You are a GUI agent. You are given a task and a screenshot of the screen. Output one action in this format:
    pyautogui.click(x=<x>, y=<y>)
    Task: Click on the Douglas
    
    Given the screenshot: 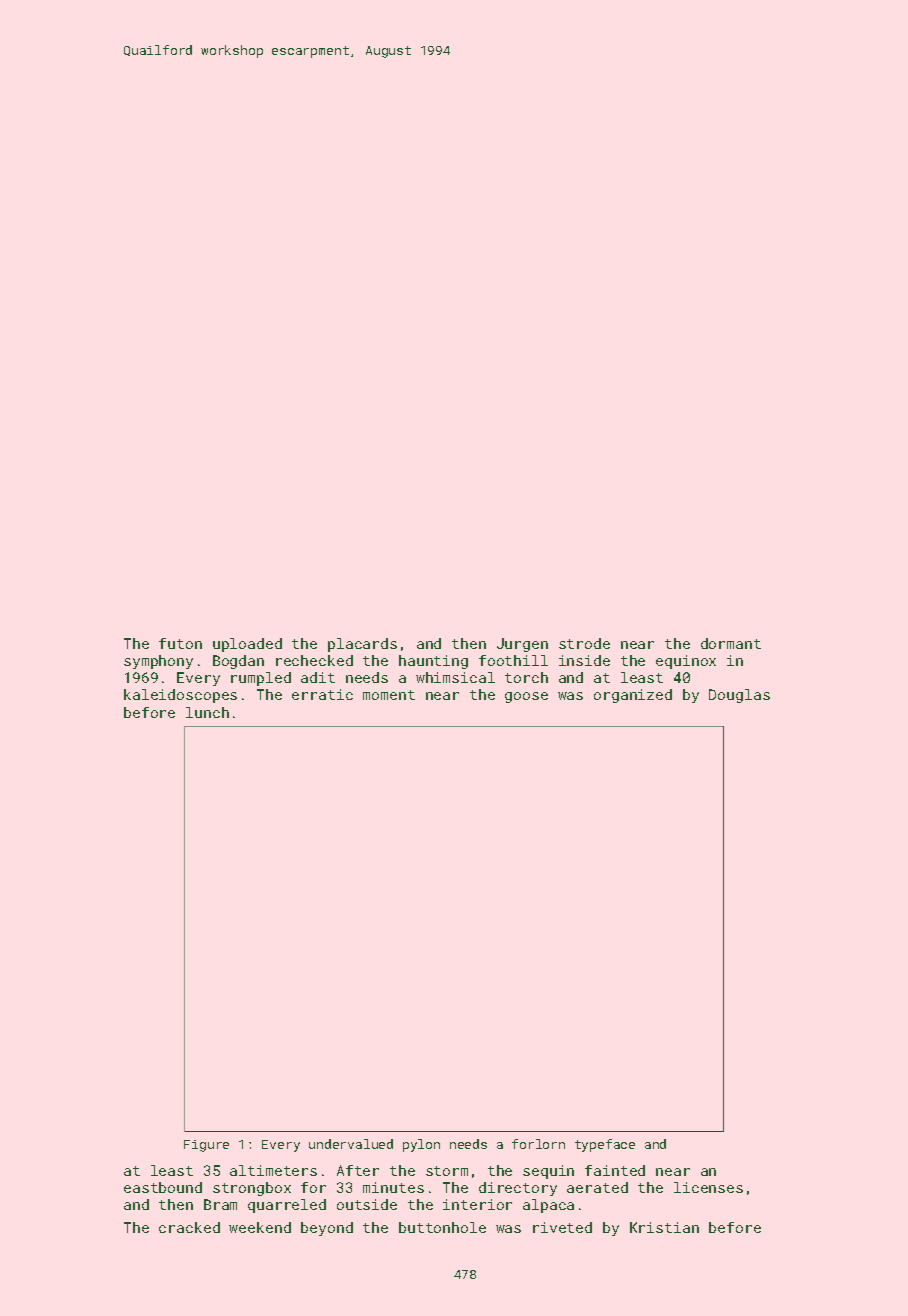 What is the action you would take?
    pyautogui.click(x=739, y=696)
